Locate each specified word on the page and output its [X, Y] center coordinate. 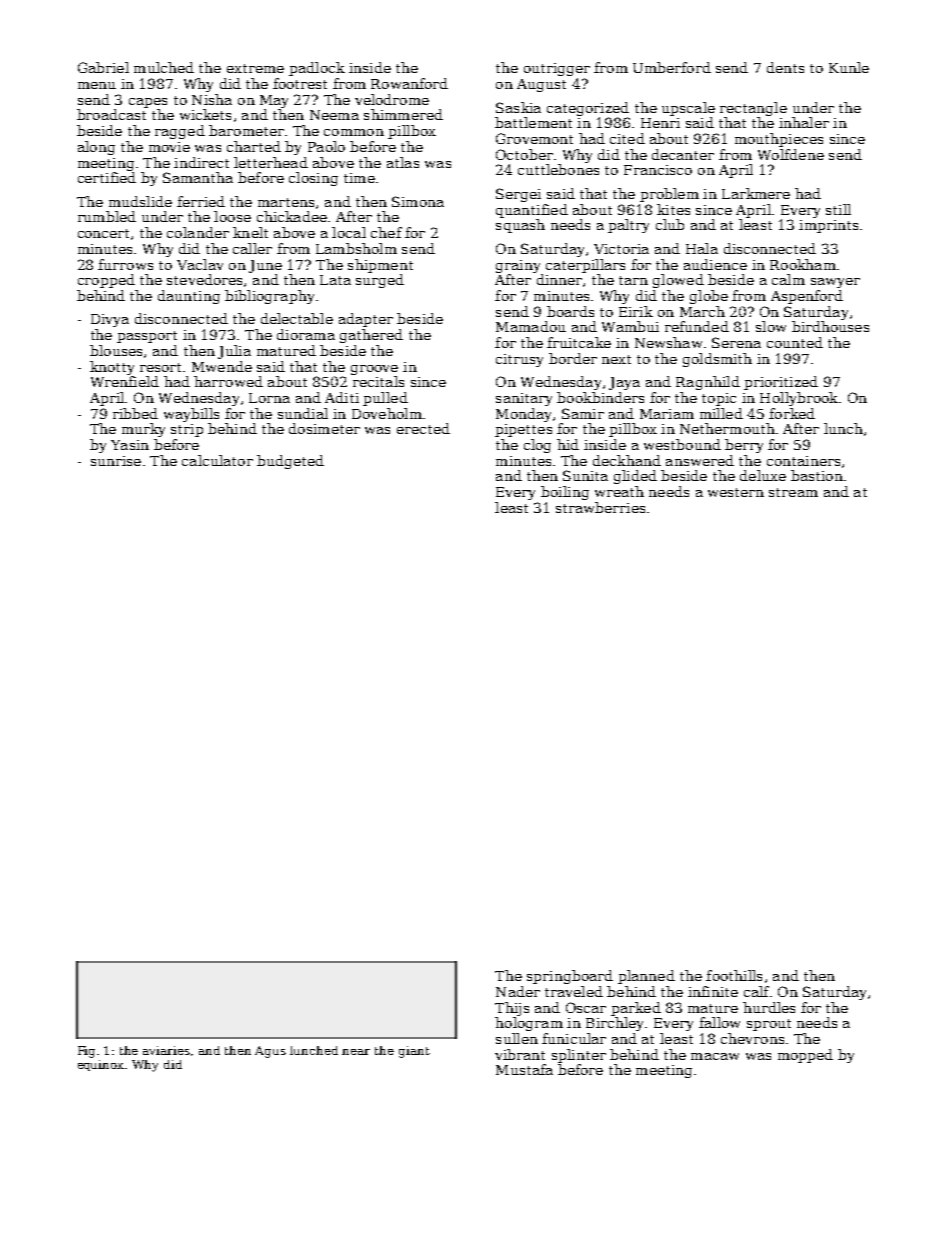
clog [537, 446]
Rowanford [409, 83]
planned [646, 977]
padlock [317, 69]
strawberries [600, 507]
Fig [86, 1052]
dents [785, 67]
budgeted [290, 462]
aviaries [166, 1050]
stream [793, 492]
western [736, 492]
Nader [518, 991]
